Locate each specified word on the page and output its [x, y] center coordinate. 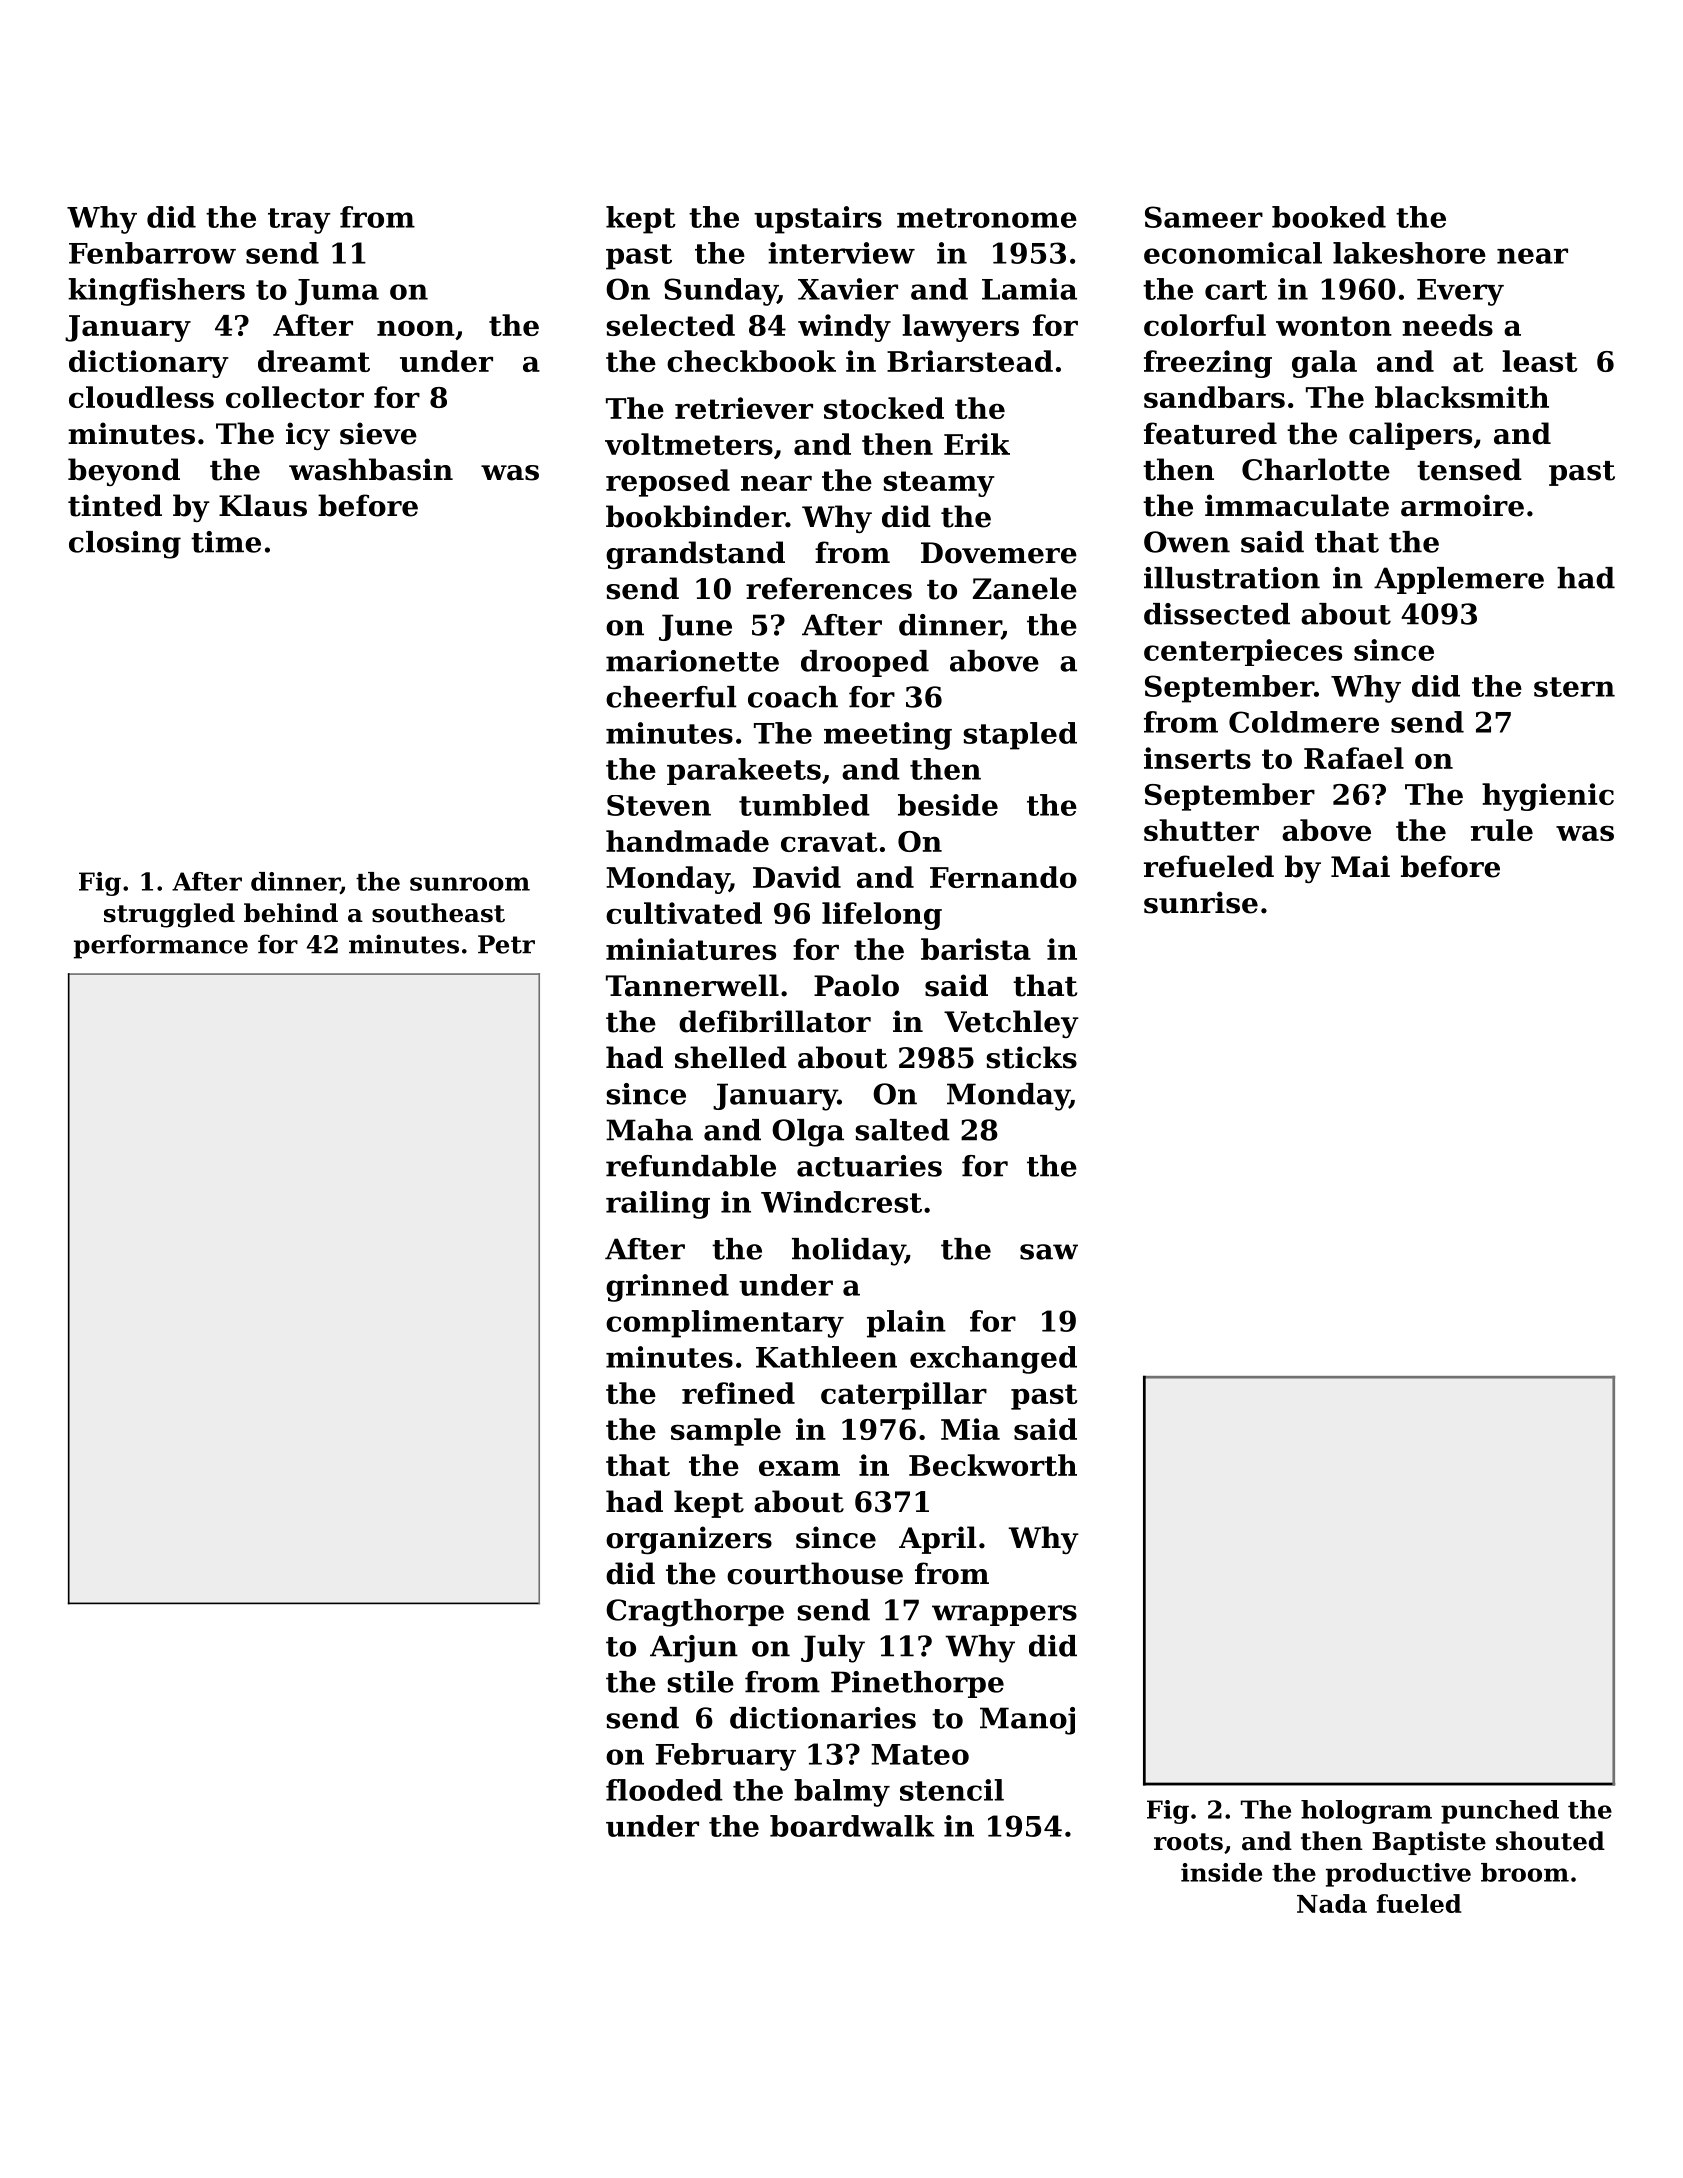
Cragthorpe [695, 1613]
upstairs [818, 220]
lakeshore [1409, 253]
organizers [689, 1540]
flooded [664, 1790]
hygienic [1548, 797]
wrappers [1004, 1615]
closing [125, 545]
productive [1398, 1875]
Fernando [1003, 877]
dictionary [149, 364]
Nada [1332, 1903]
